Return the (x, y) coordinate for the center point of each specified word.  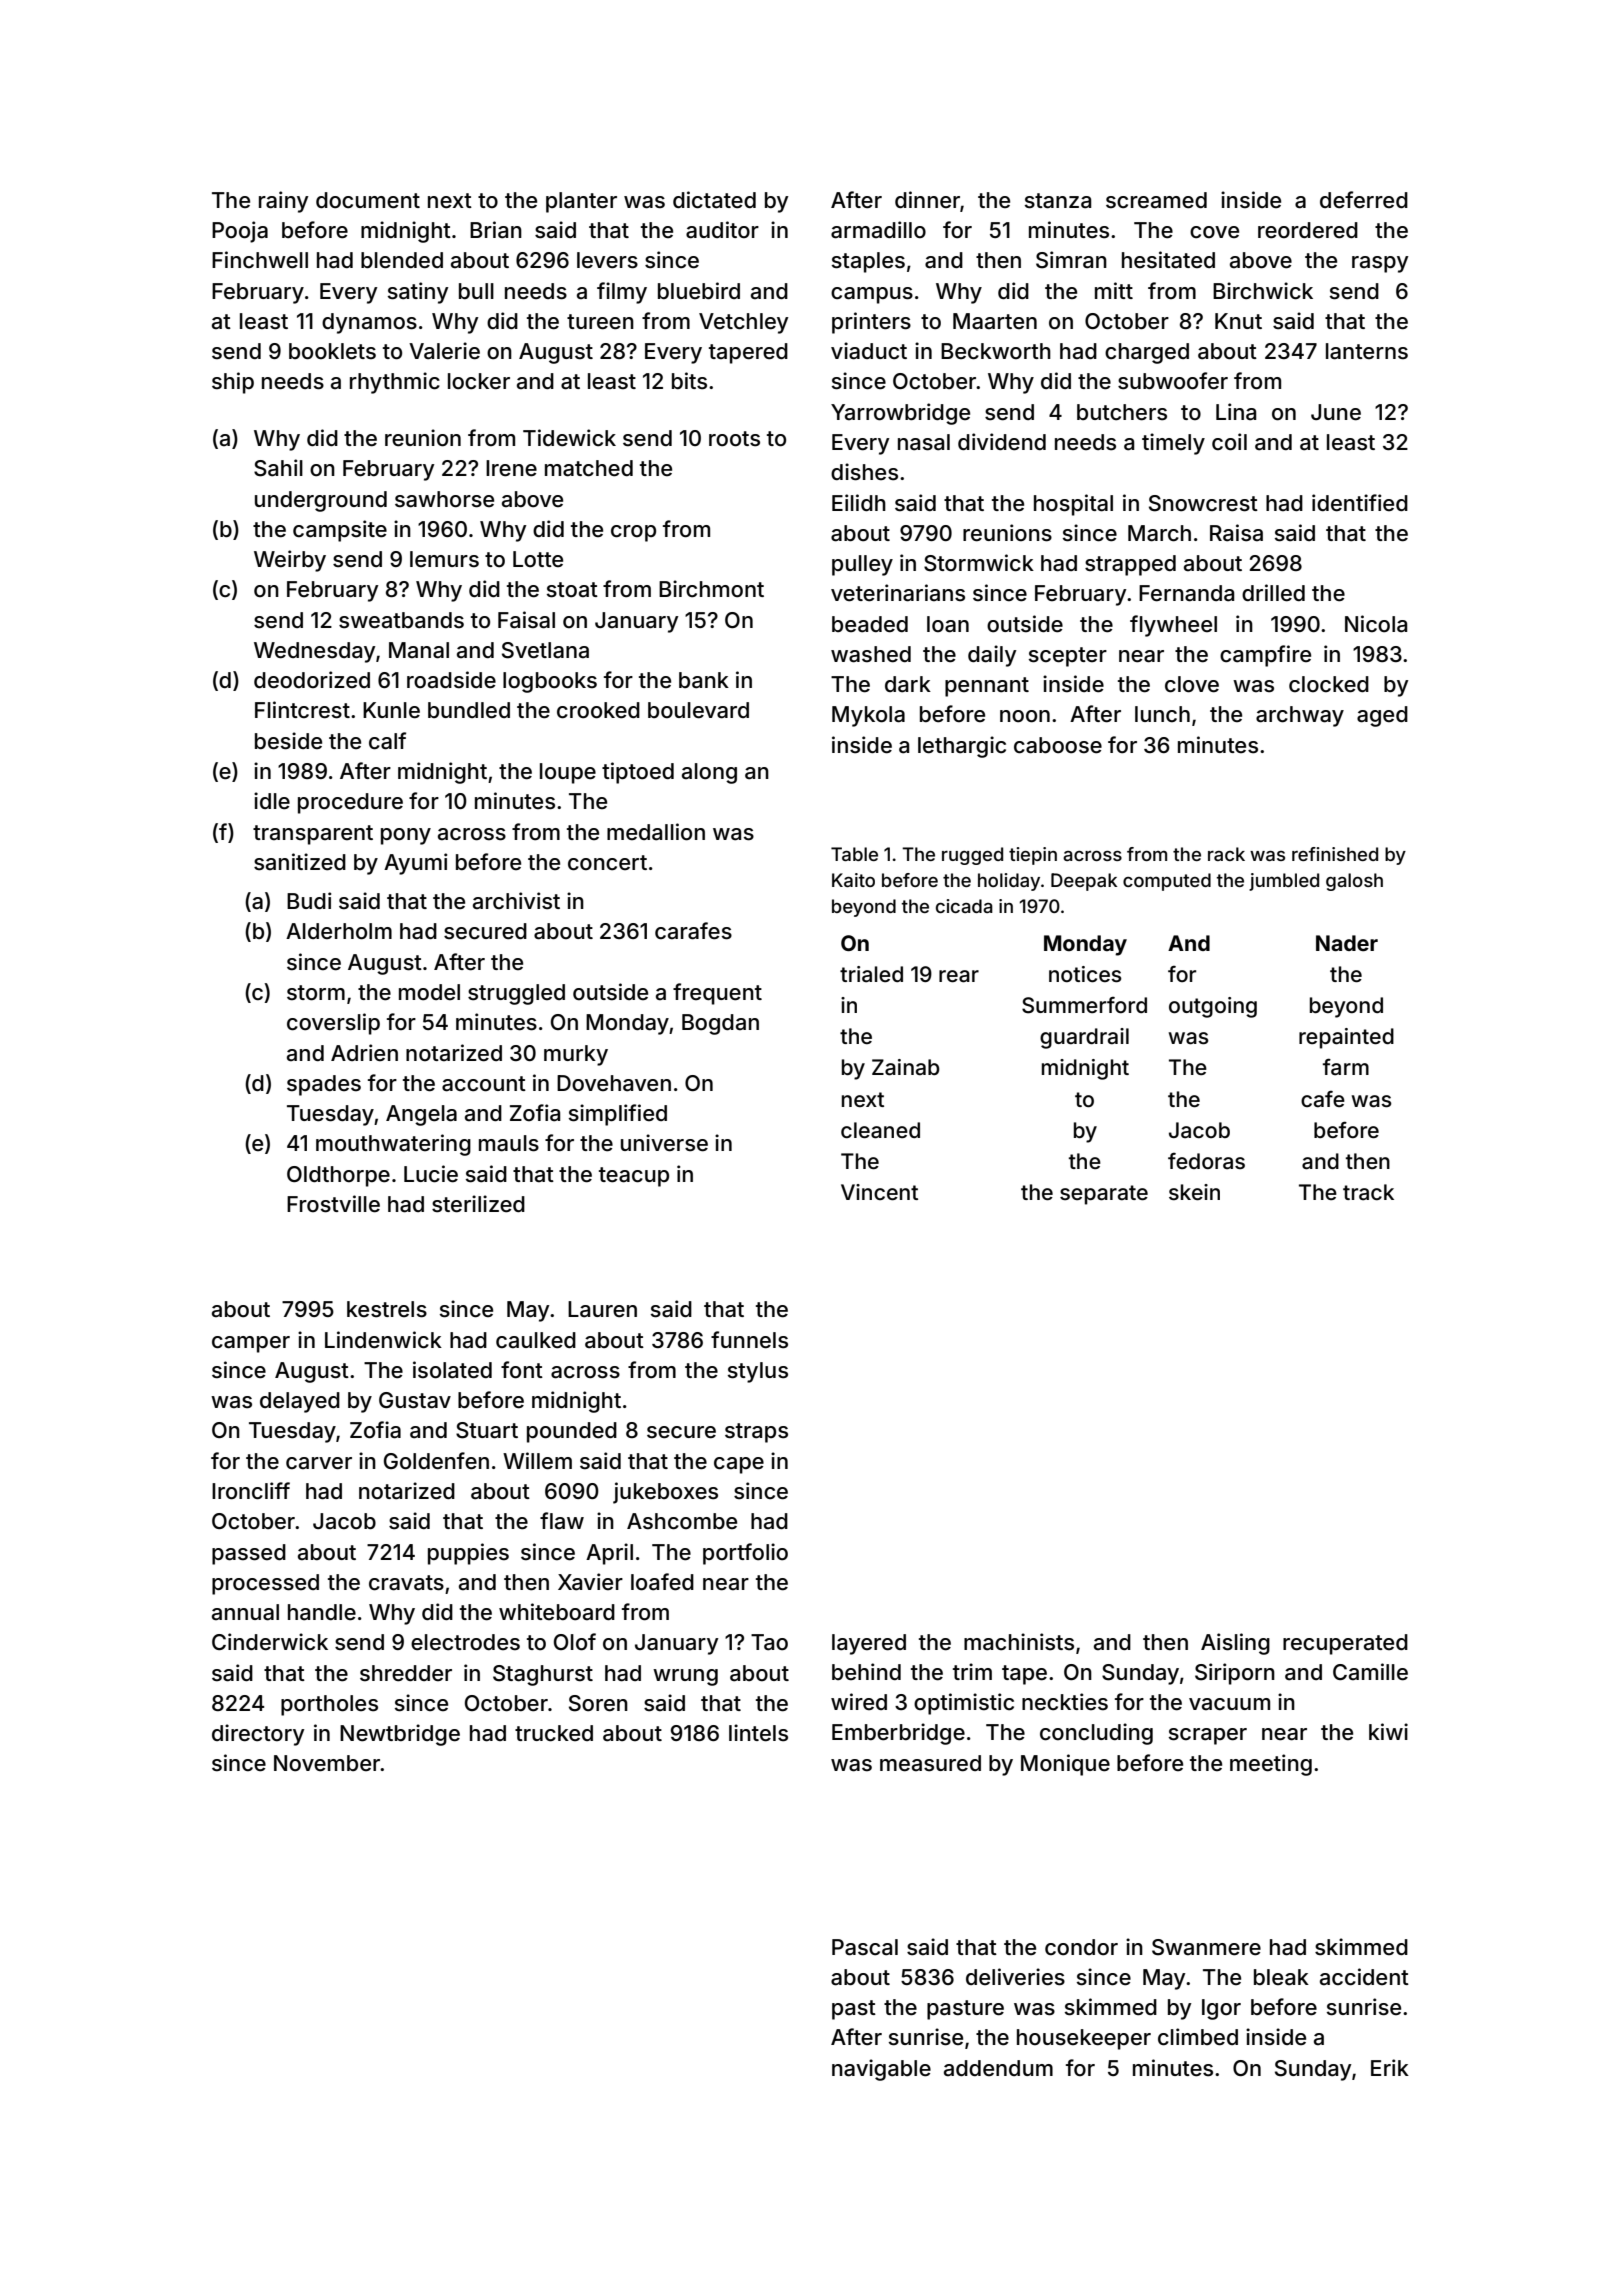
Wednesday (315, 652)
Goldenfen (436, 1461)
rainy (284, 202)
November (327, 1763)
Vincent (879, 1192)
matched (589, 468)
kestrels (387, 1309)
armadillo (878, 230)
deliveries (1015, 1977)
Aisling (1235, 1644)
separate (1104, 1195)
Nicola (1376, 624)
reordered (1308, 230)
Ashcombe (682, 1521)
